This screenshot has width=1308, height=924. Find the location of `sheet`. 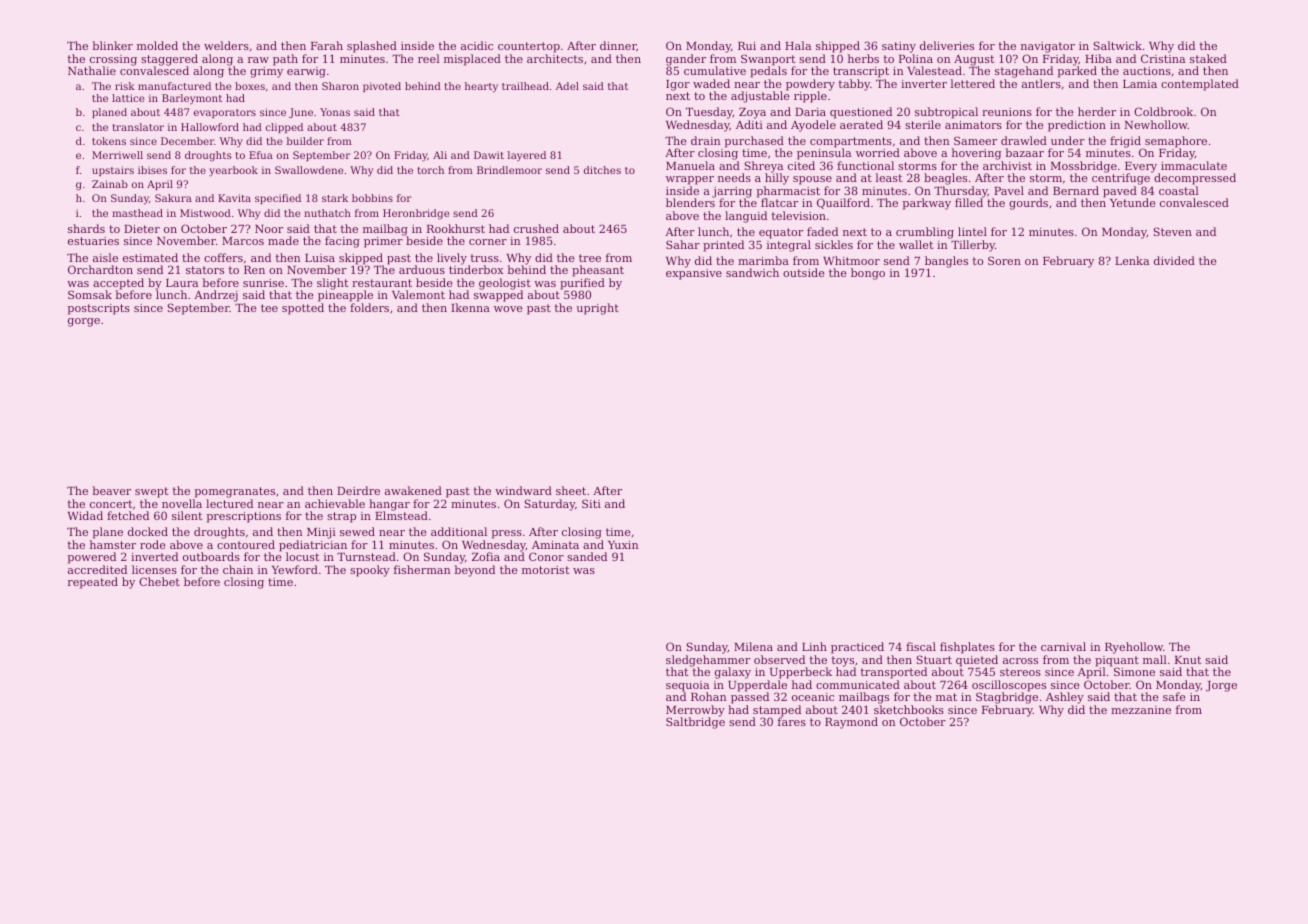

sheet is located at coordinates (571, 490).
